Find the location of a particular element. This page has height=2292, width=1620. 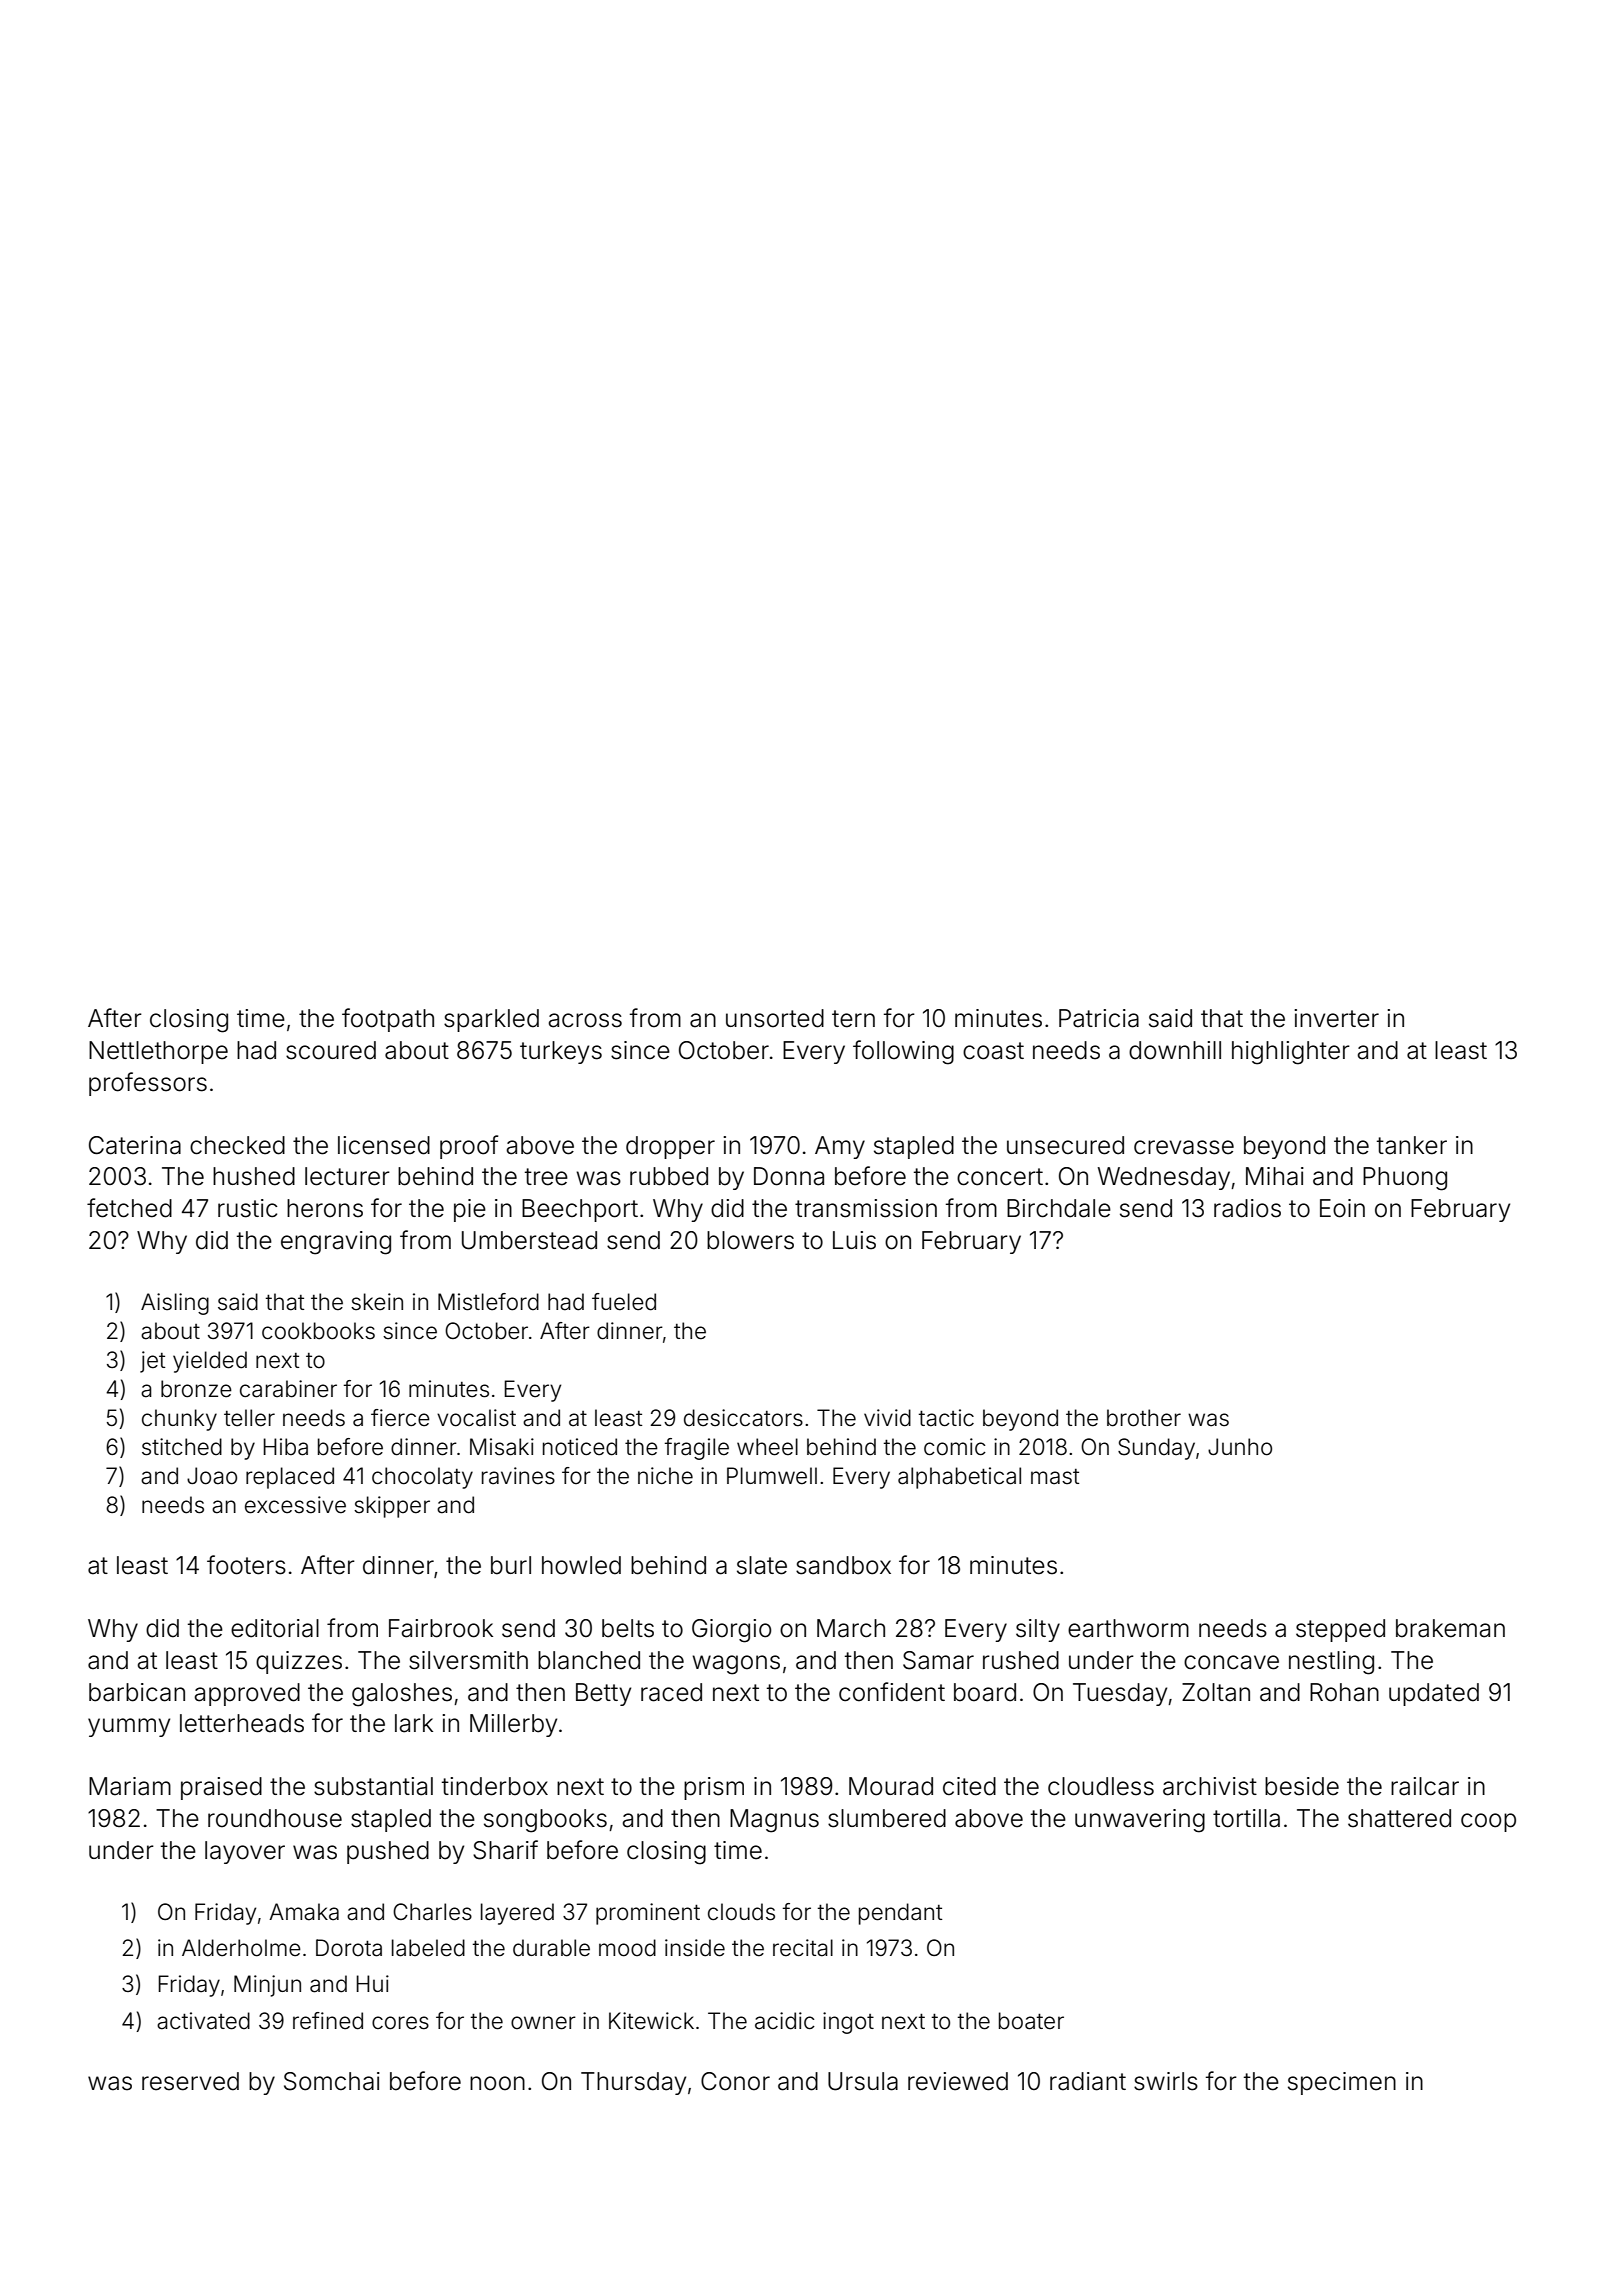

alphabetical is located at coordinates (959, 1478).
